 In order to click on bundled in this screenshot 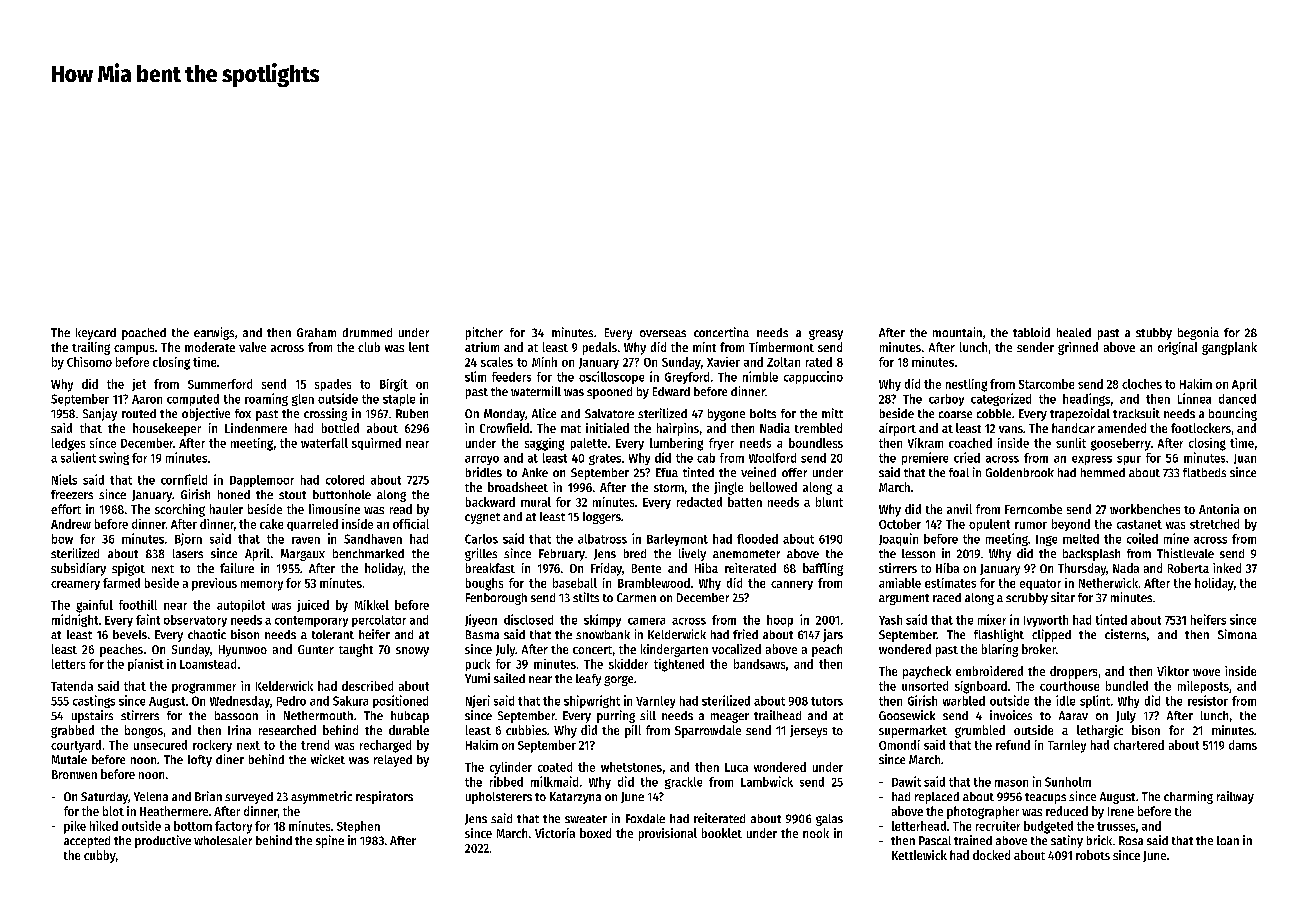, I will do `click(1127, 686)`.
